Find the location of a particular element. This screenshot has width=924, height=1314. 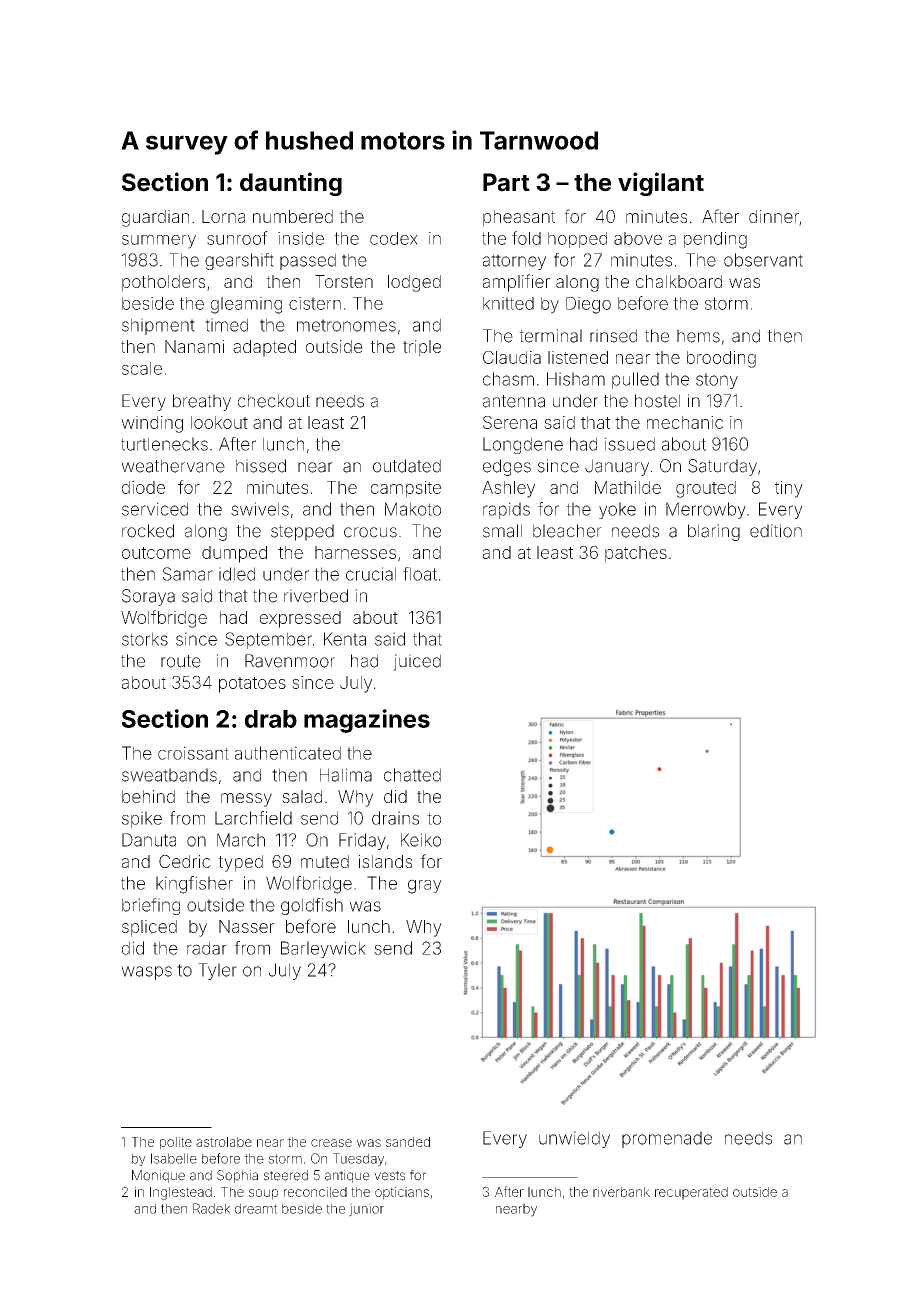

codex is located at coordinates (394, 238).
